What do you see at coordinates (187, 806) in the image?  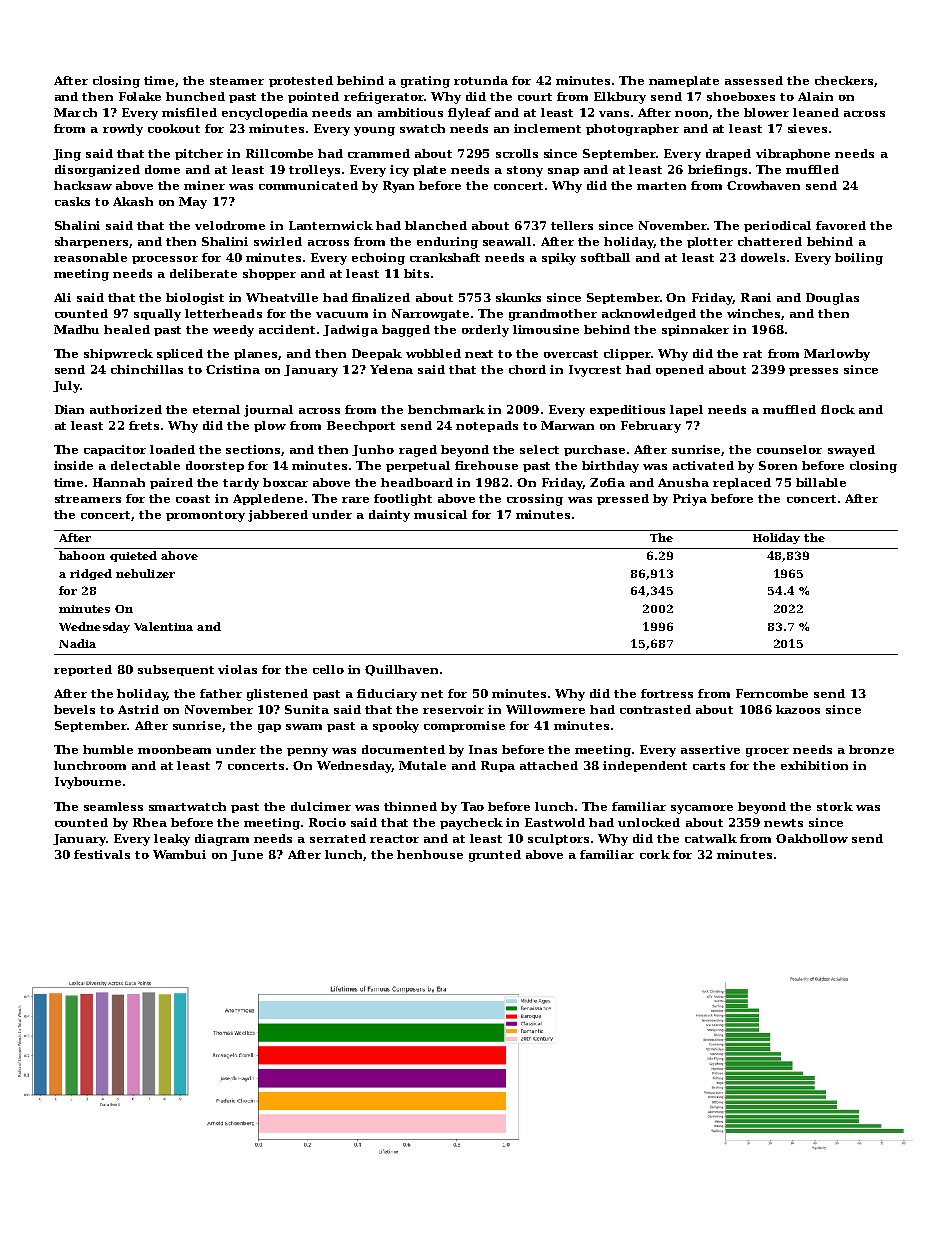 I see `smartwatch` at bounding box center [187, 806].
